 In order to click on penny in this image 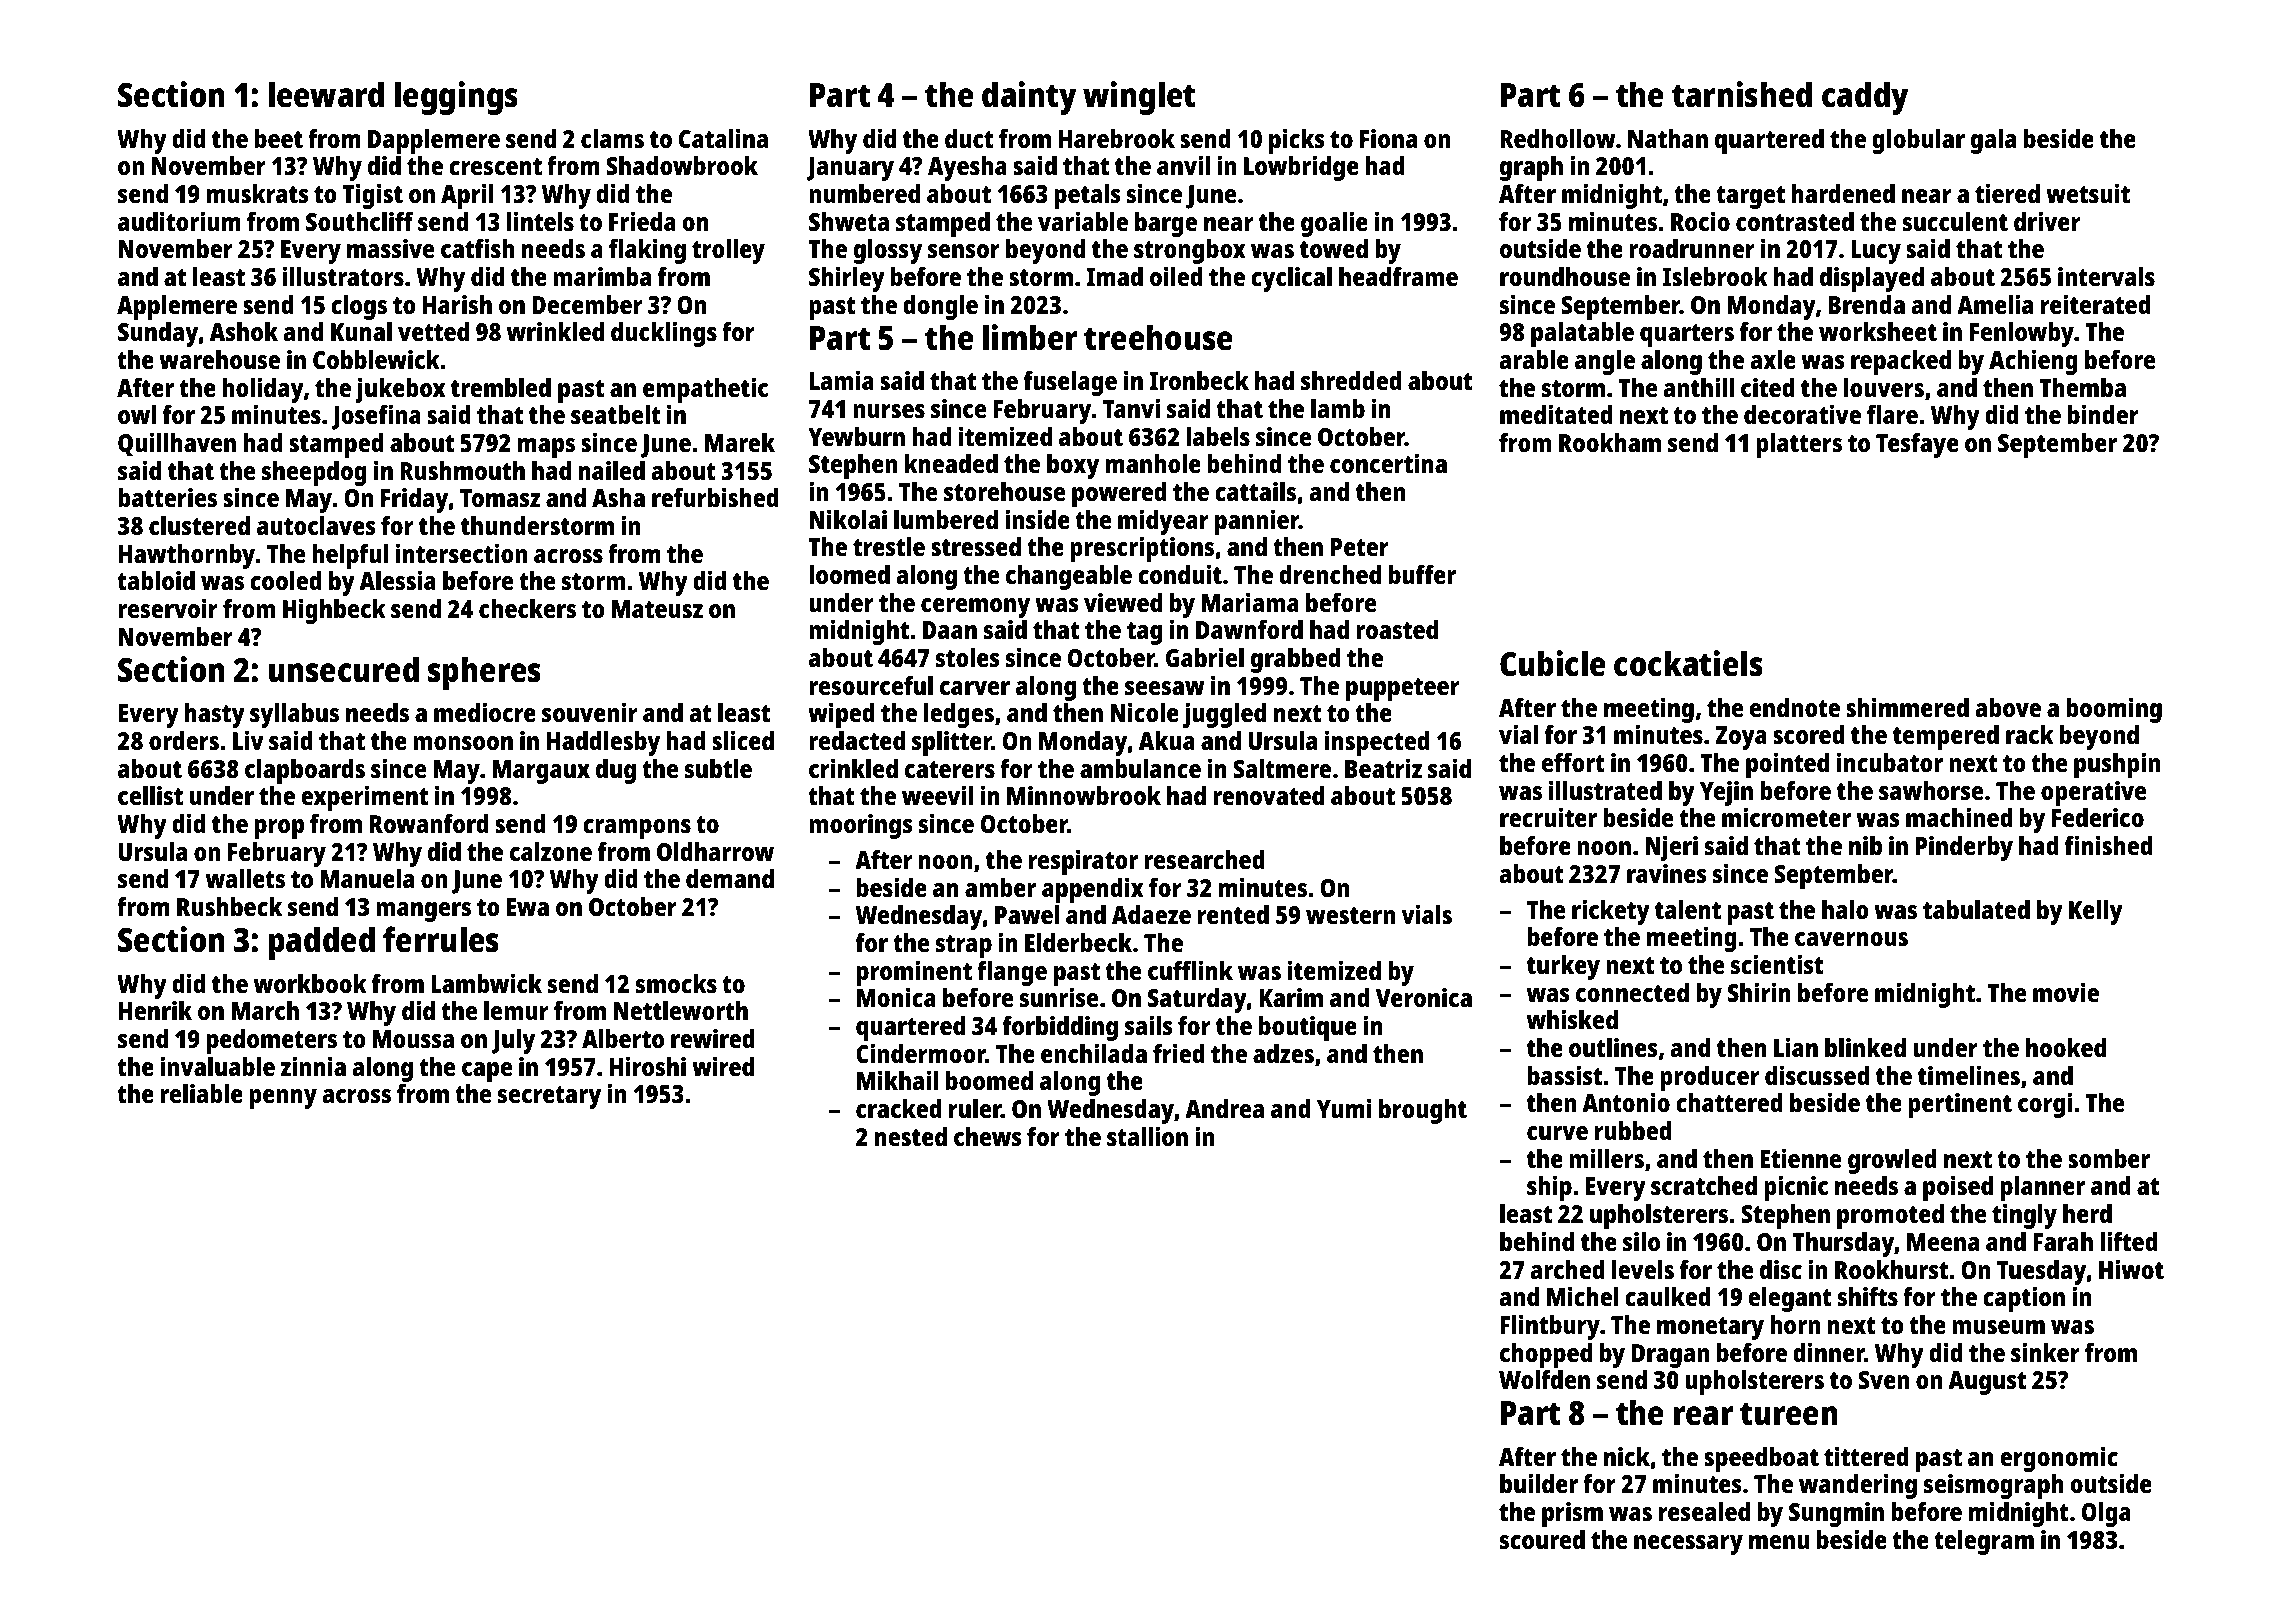, I will do `click(283, 1099)`.
